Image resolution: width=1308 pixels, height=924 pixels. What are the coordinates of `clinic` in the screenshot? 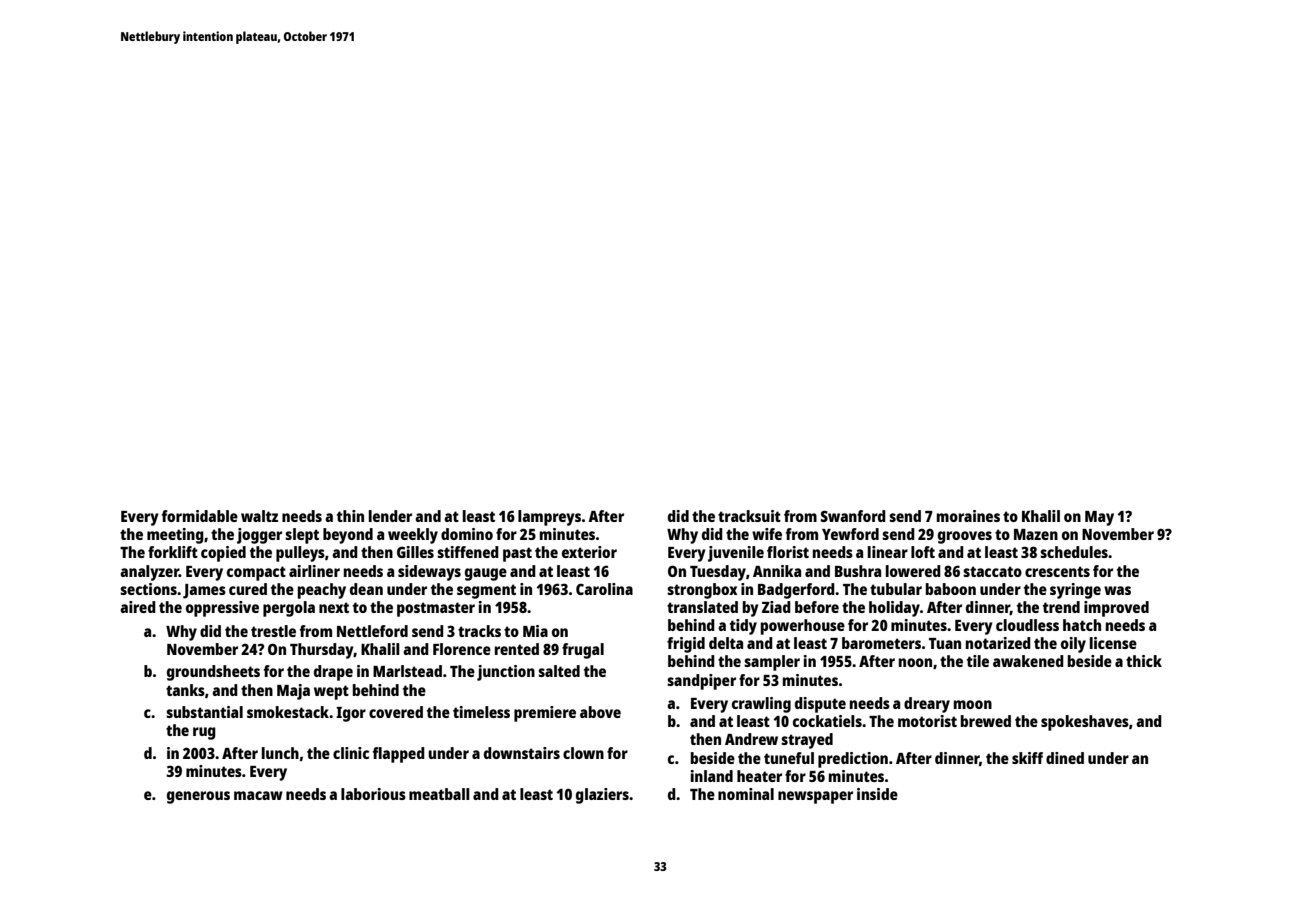 It's located at (351, 753).
